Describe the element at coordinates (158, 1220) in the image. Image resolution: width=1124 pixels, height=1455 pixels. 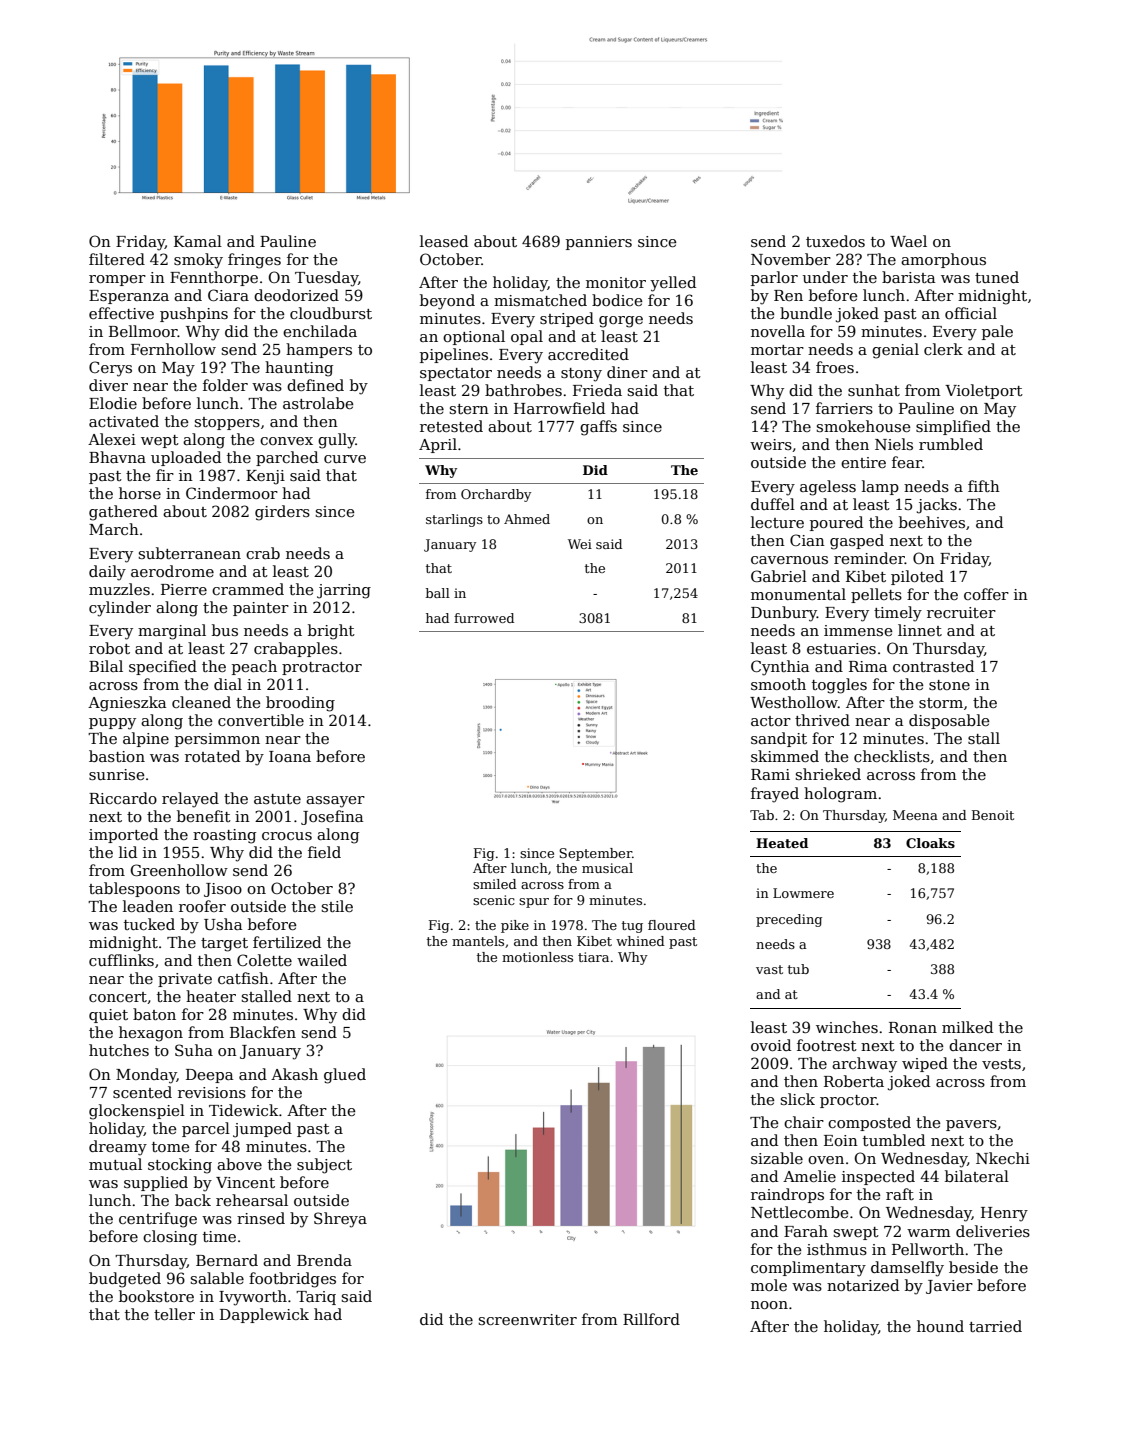
I see `centrifuge` at that location.
